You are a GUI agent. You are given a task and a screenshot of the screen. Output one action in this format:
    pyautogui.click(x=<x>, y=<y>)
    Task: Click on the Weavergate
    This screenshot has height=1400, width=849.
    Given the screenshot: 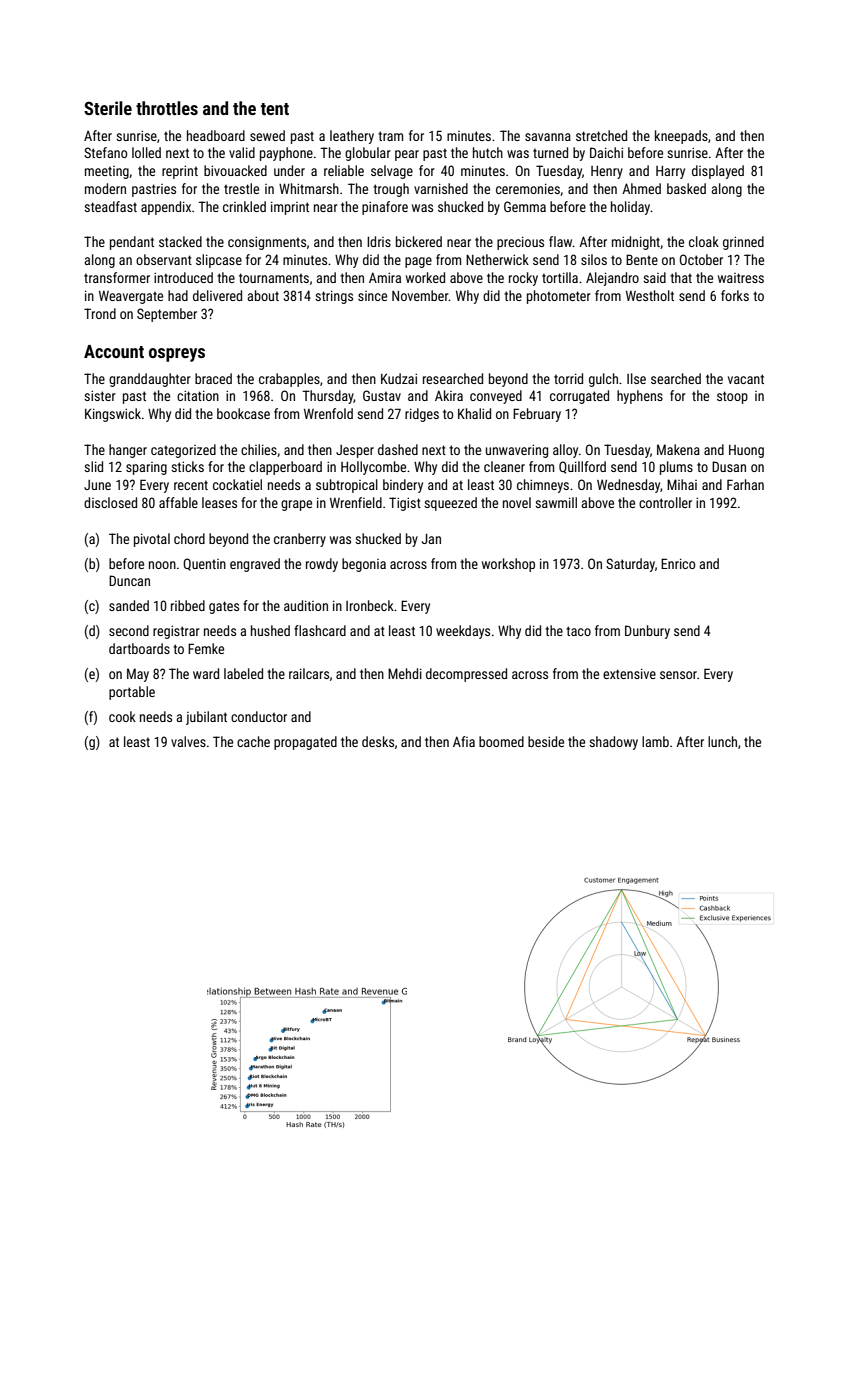 What is the action you would take?
    pyautogui.click(x=131, y=297)
